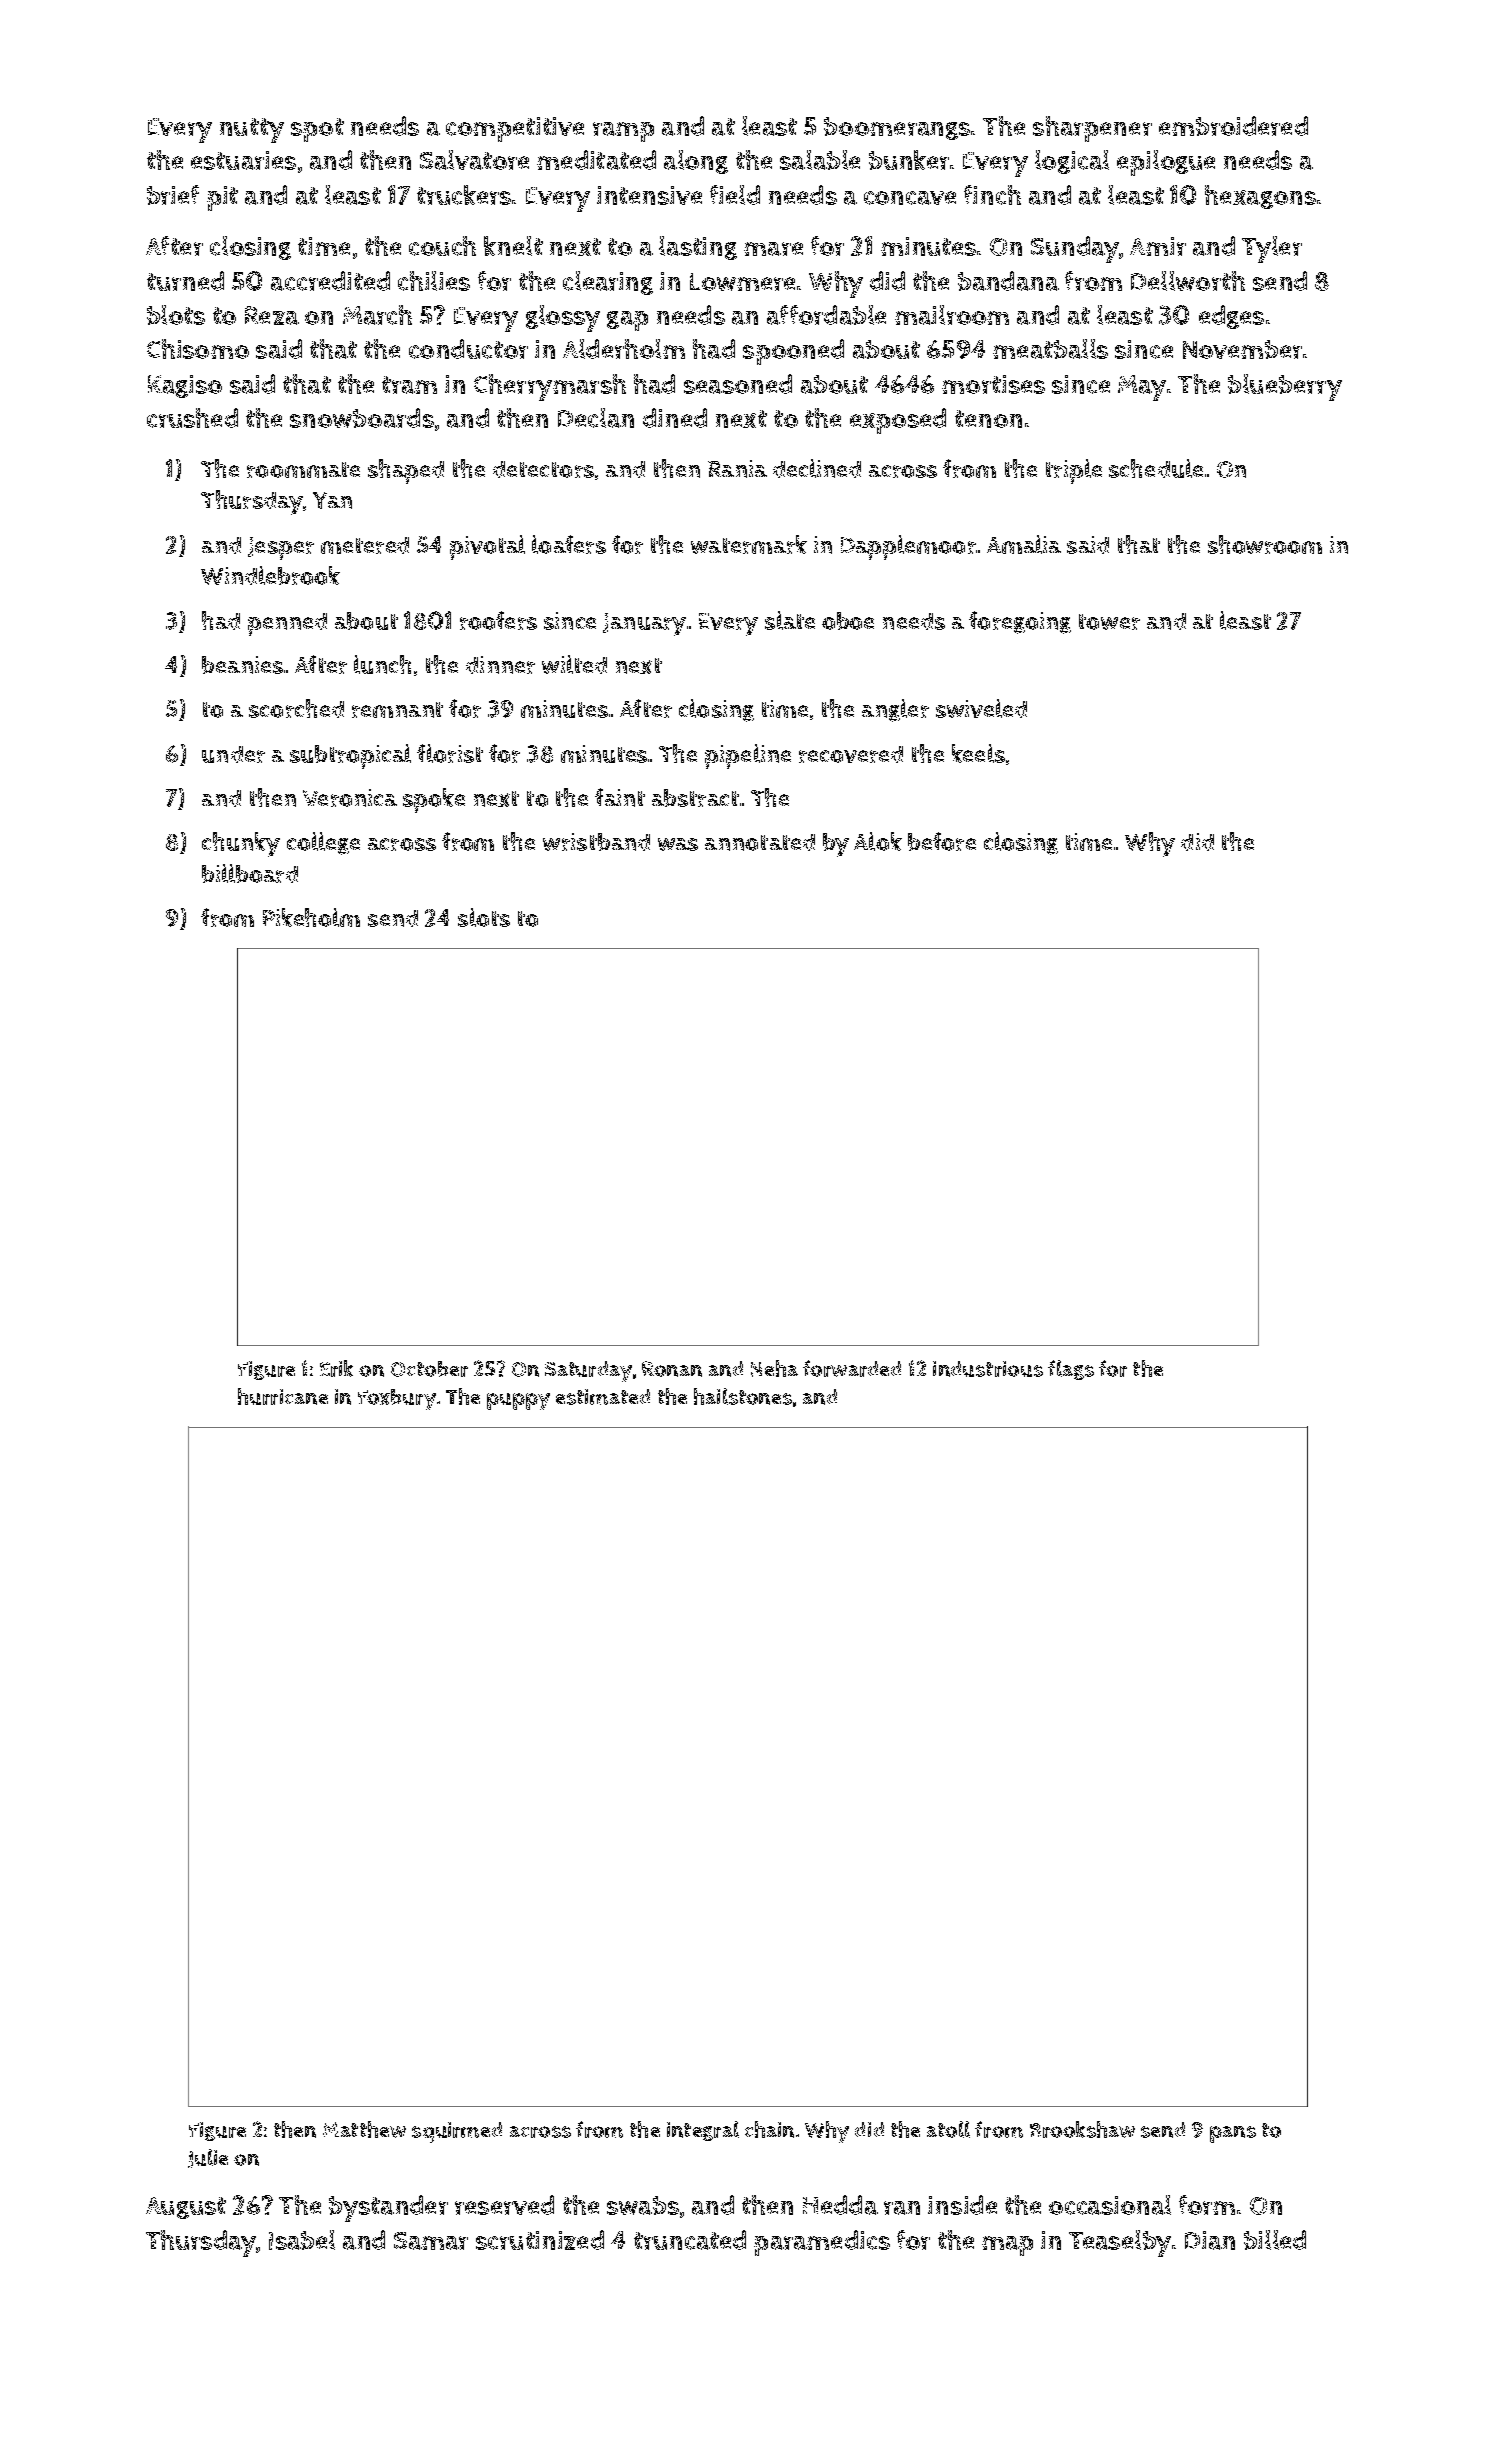  Describe the element at coordinates (1071, 1370) in the document. I see `flags` at that location.
